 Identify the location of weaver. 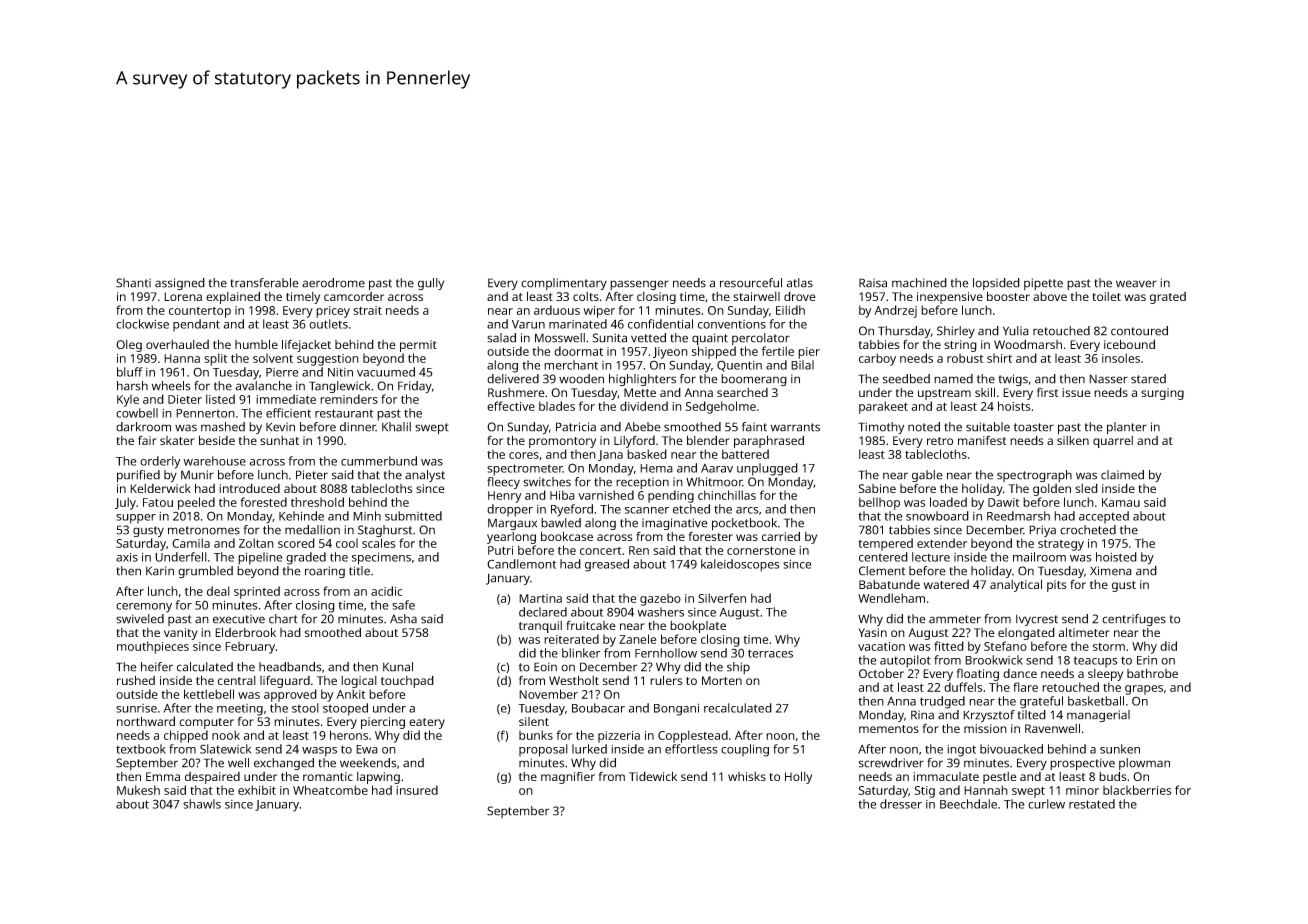
(1136, 284).
